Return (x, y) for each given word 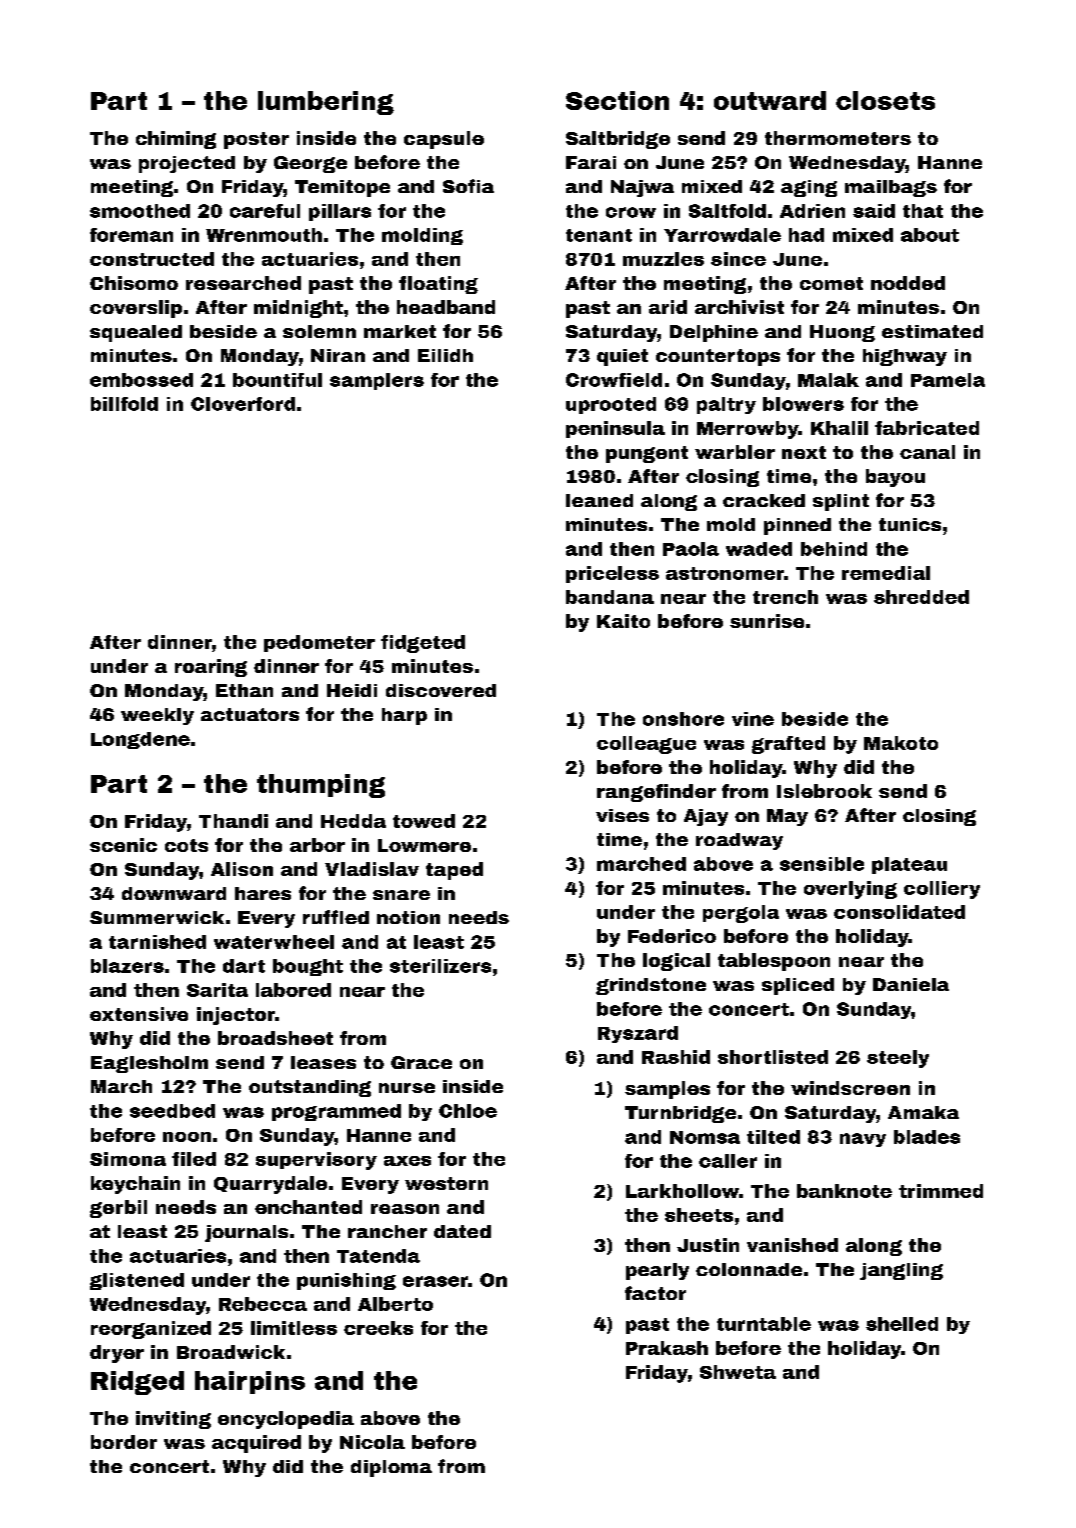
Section (617, 100)
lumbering (326, 103)
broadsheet (275, 1038)
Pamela (948, 380)
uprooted (611, 405)
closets (885, 100)
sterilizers (440, 966)
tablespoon (774, 962)
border (124, 1442)
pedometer (319, 643)
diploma (391, 1468)
